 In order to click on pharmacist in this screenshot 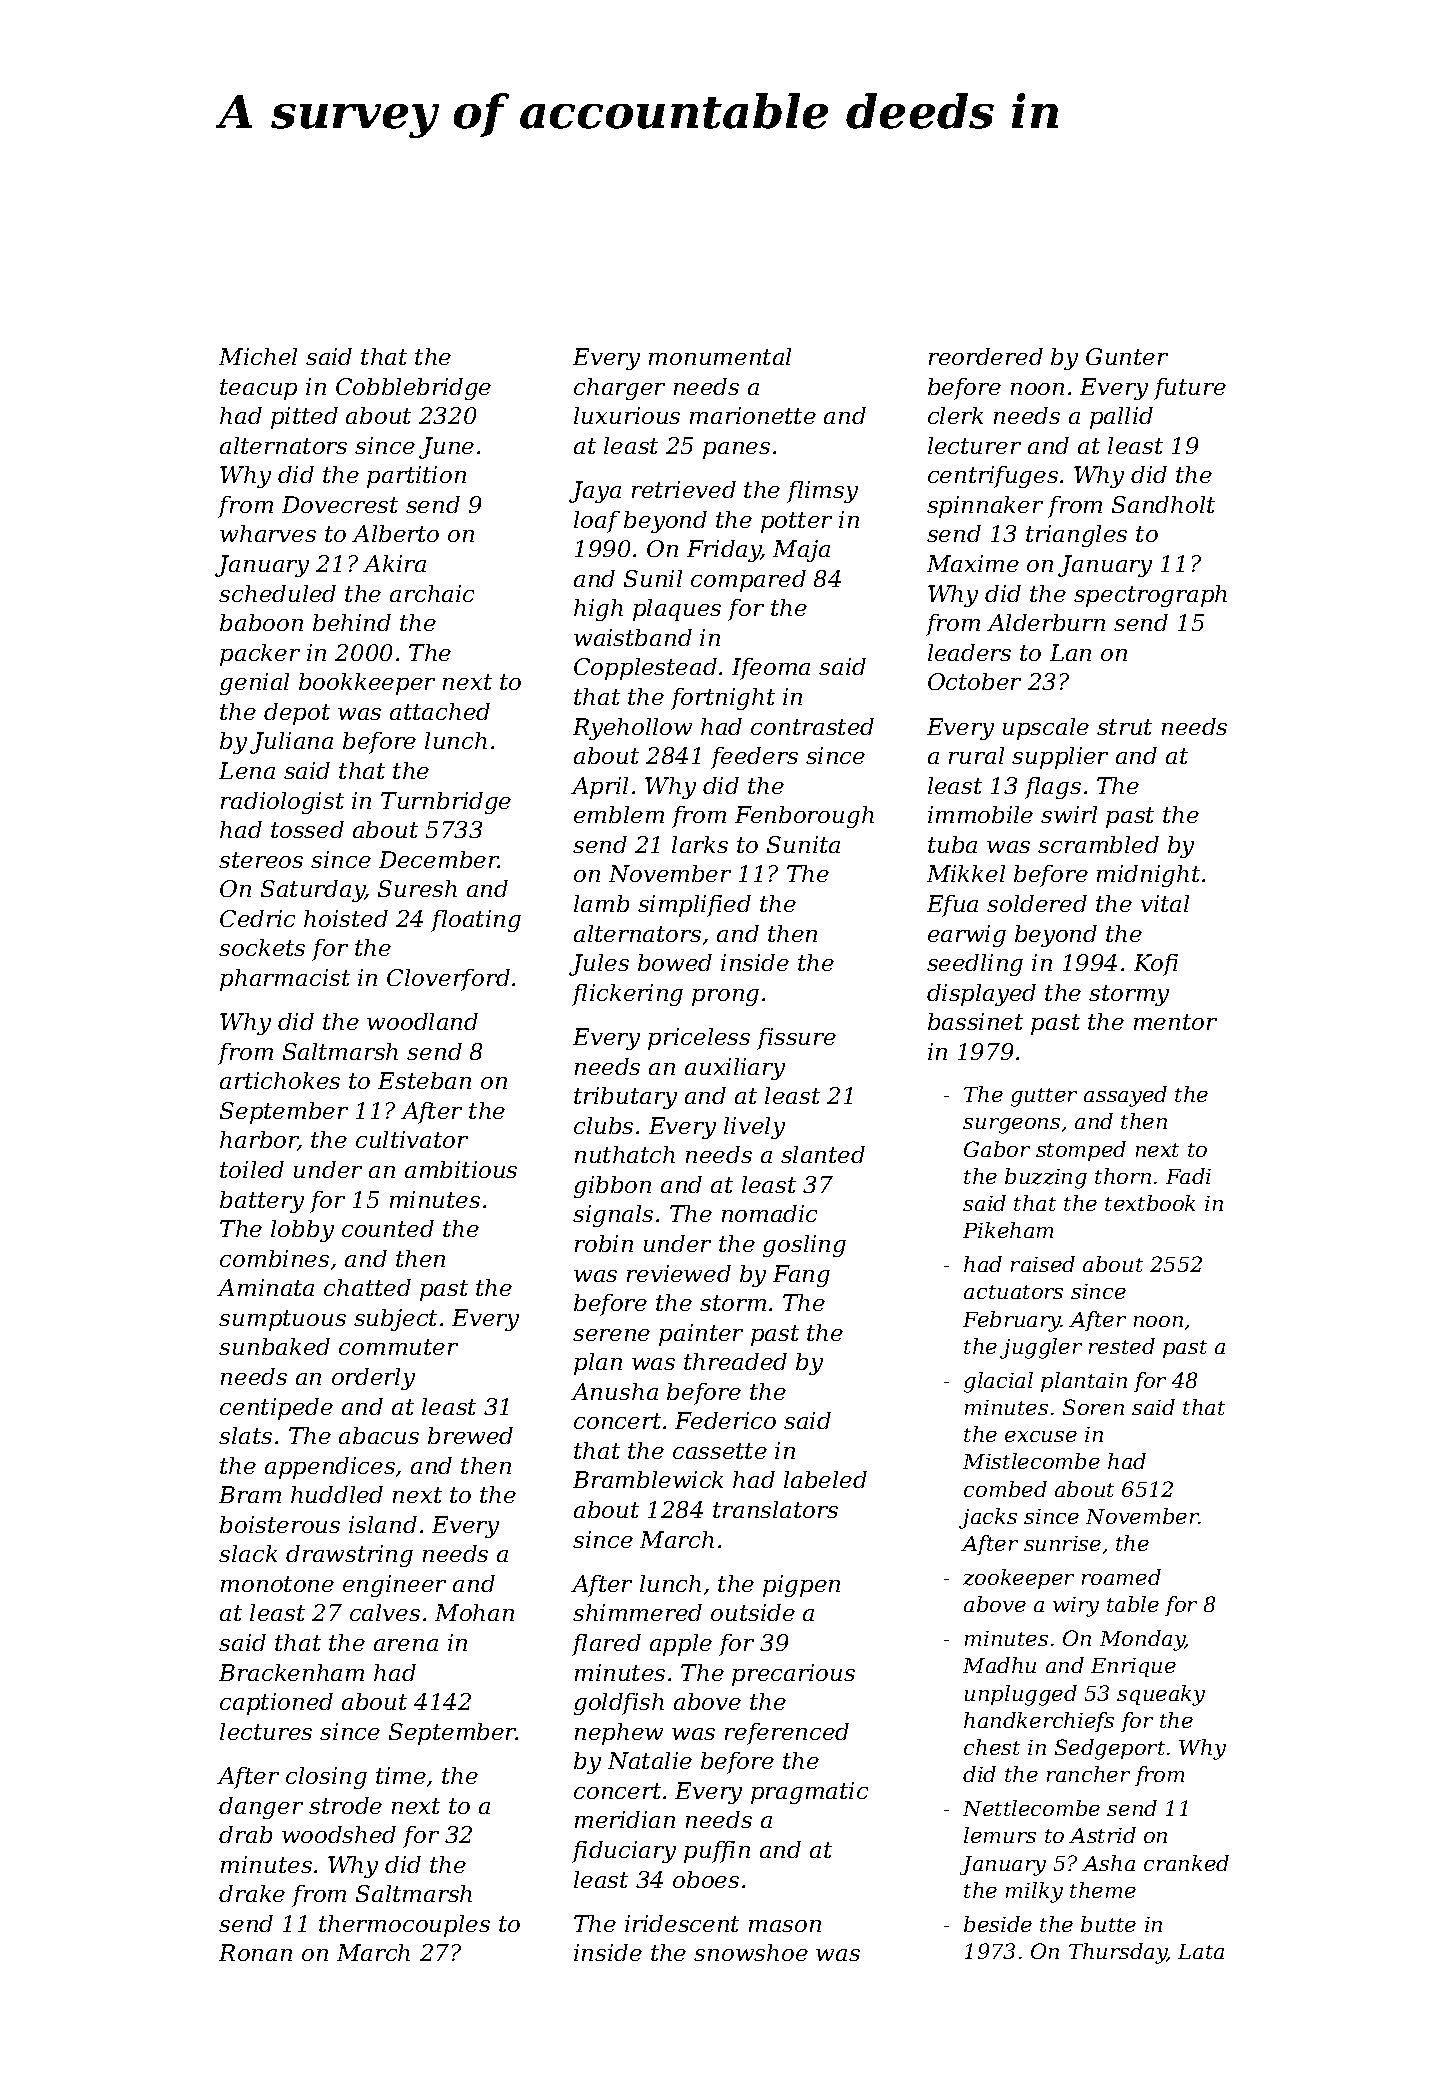, I will do `click(285, 980)`.
